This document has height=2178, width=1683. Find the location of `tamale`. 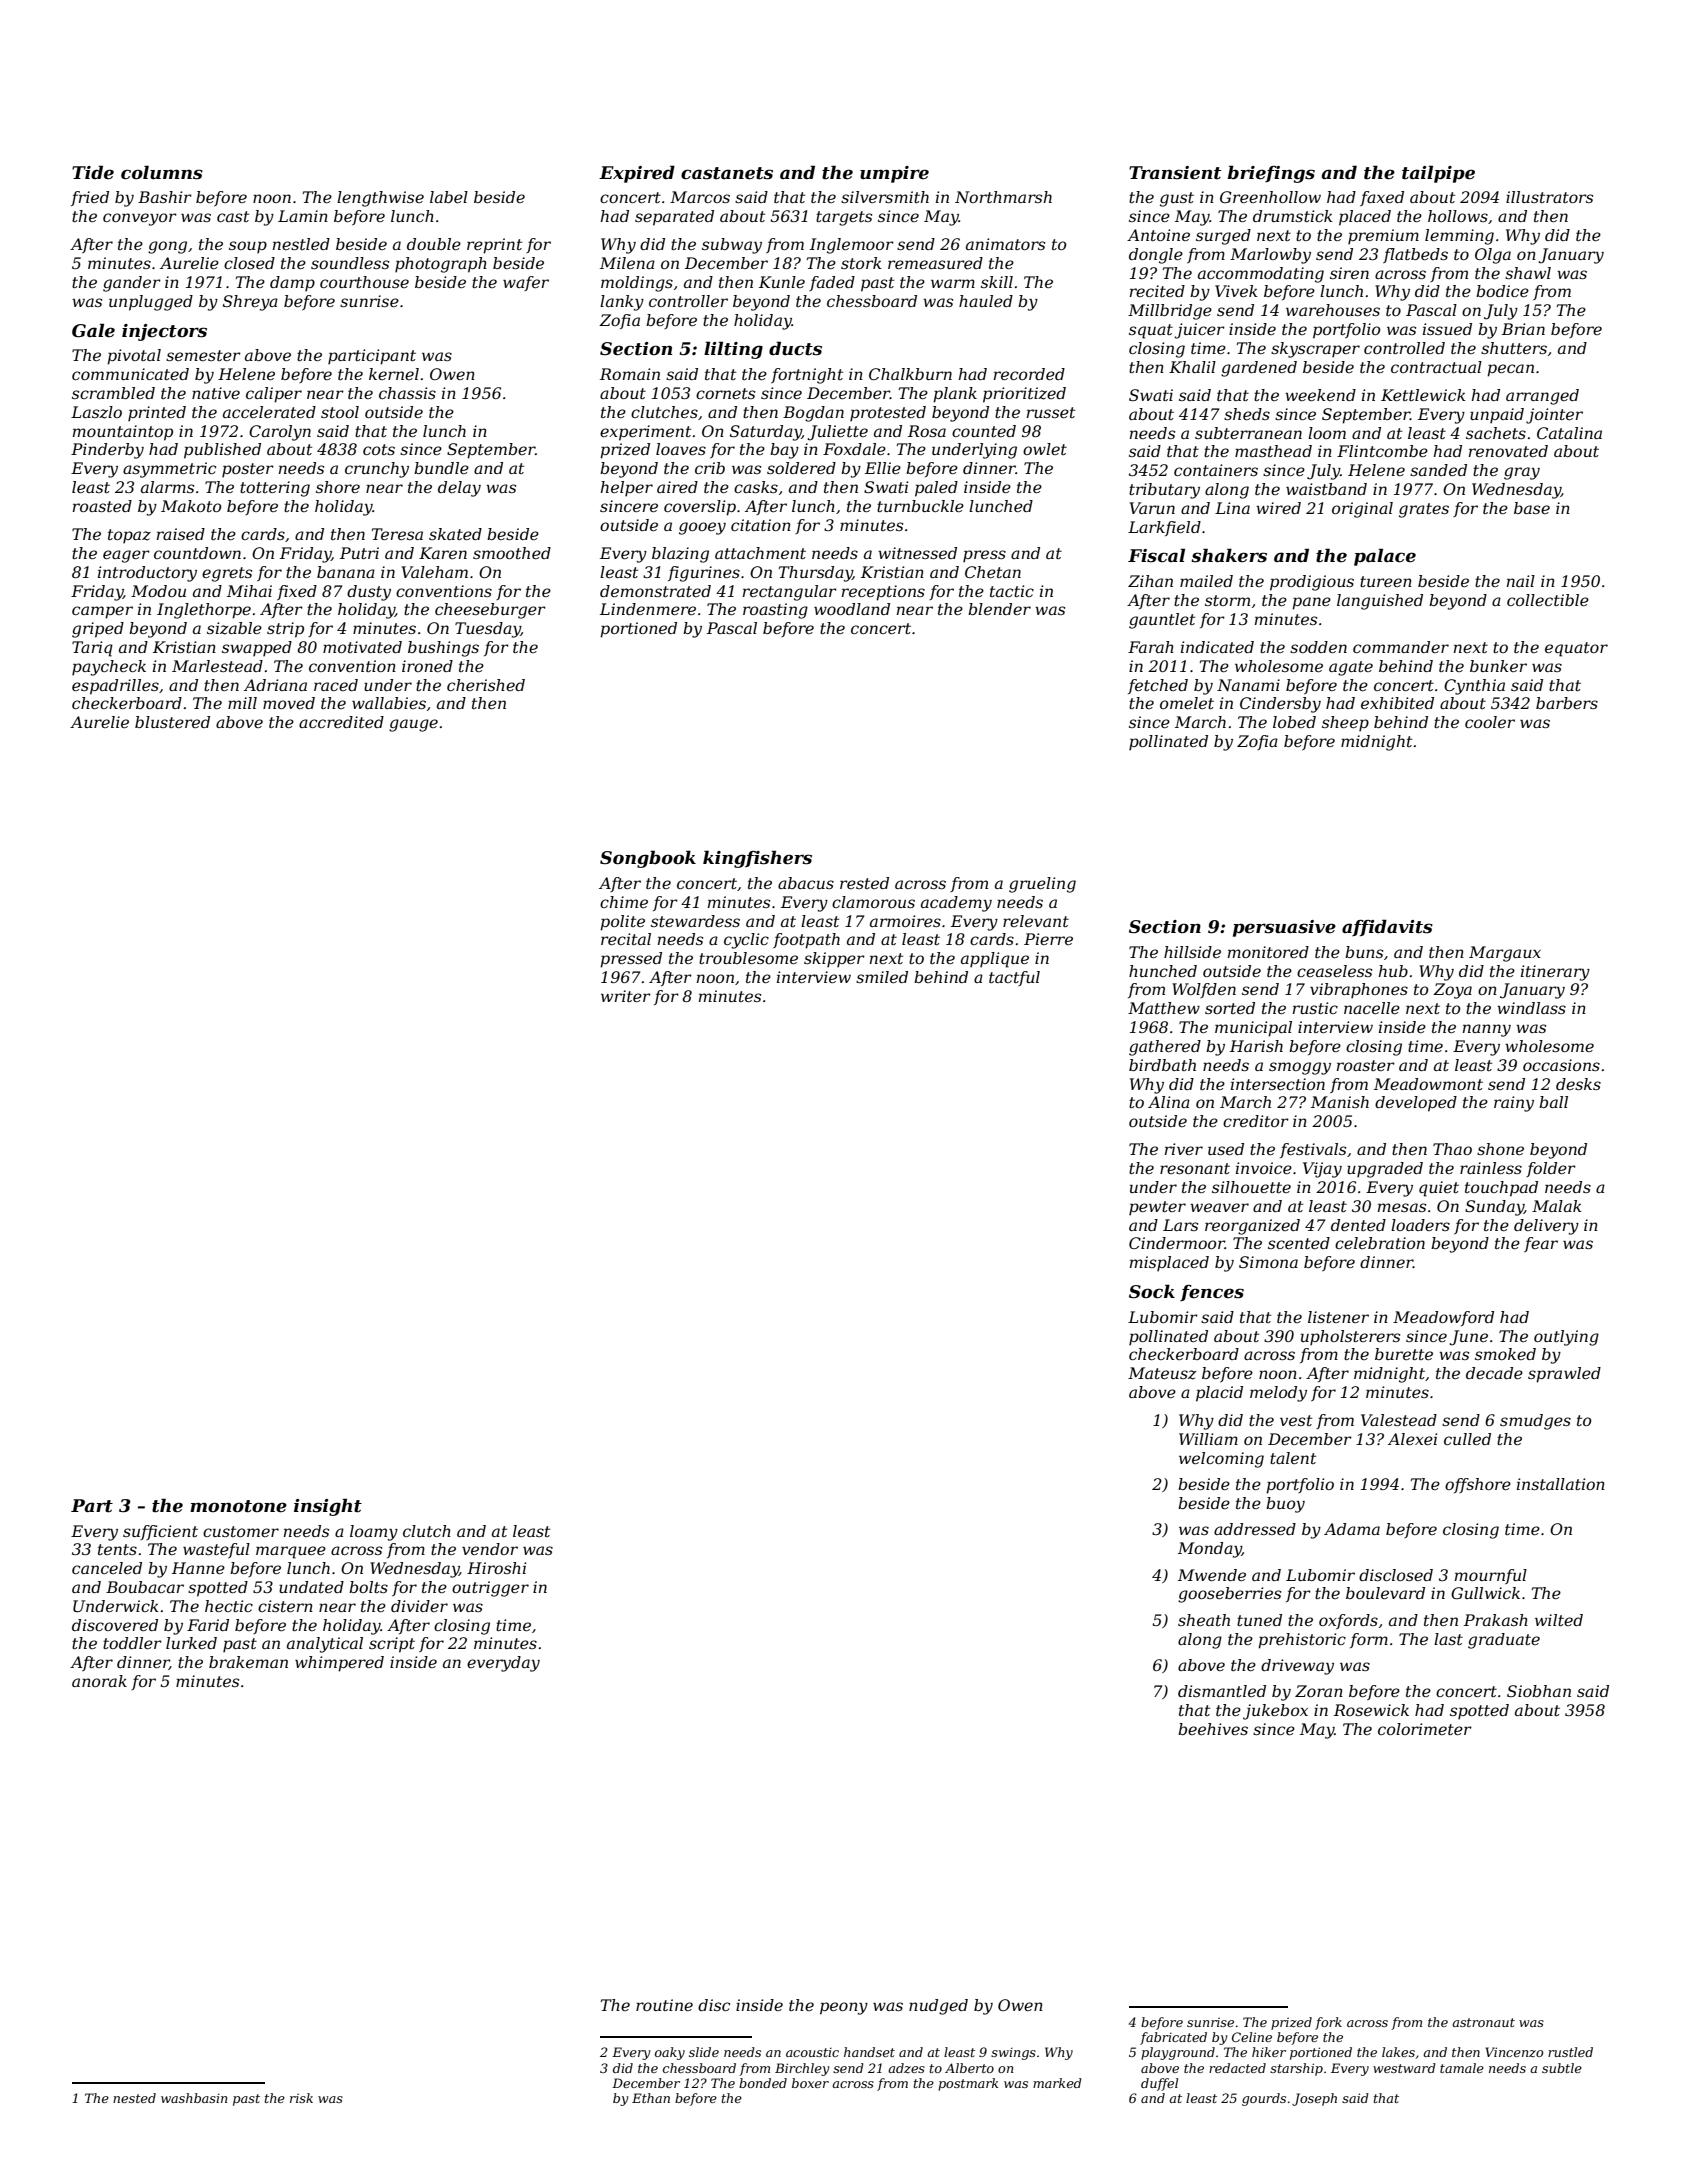

tamale is located at coordinates (1462, 2068).
